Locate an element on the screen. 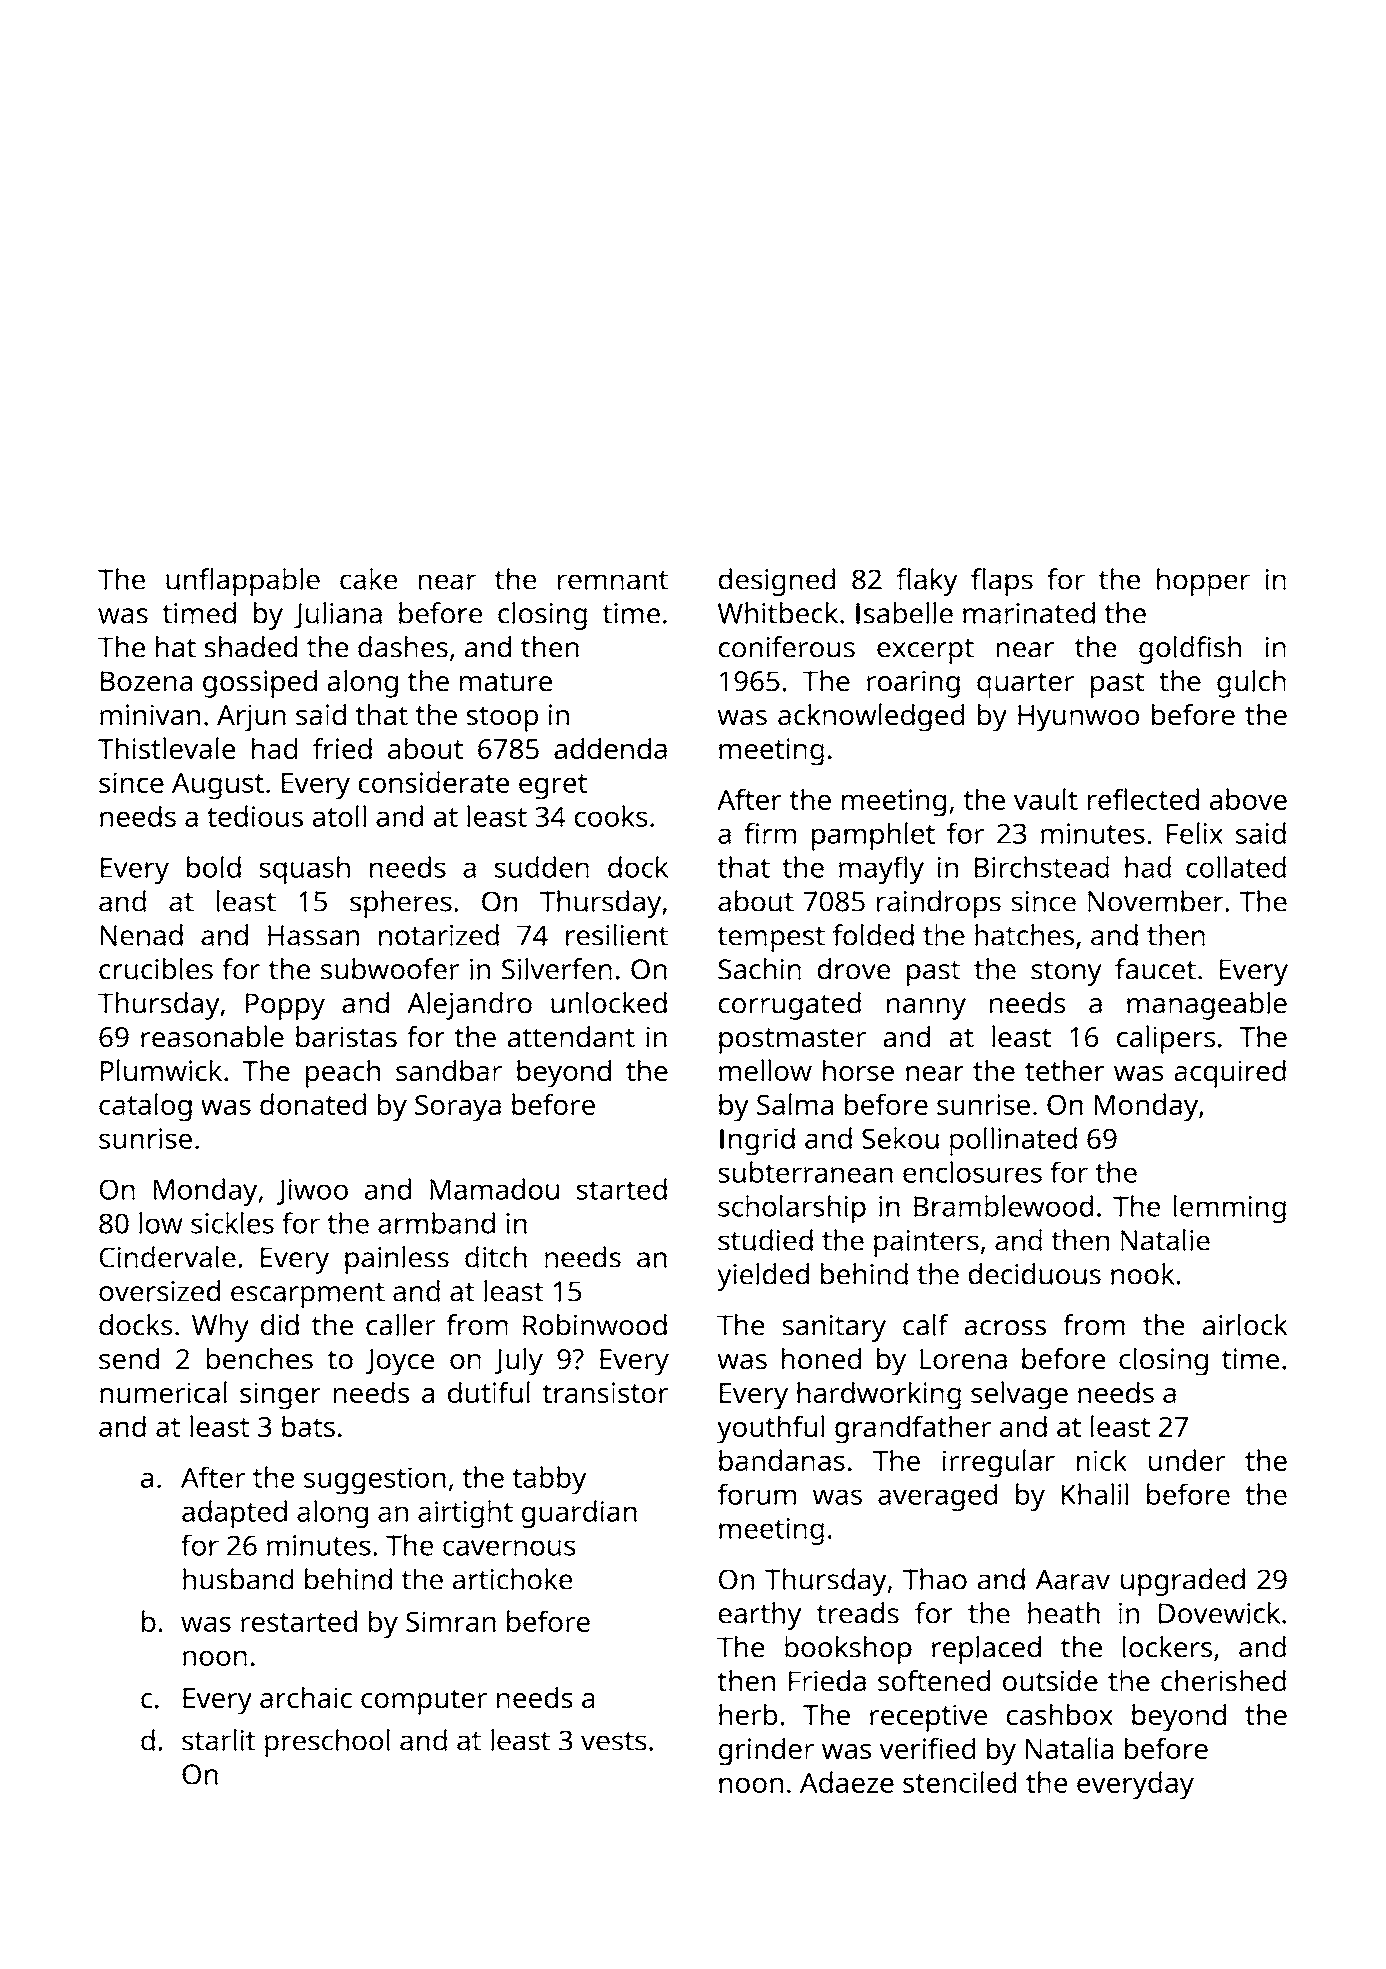  above is located at coordinates (1248, 799).
